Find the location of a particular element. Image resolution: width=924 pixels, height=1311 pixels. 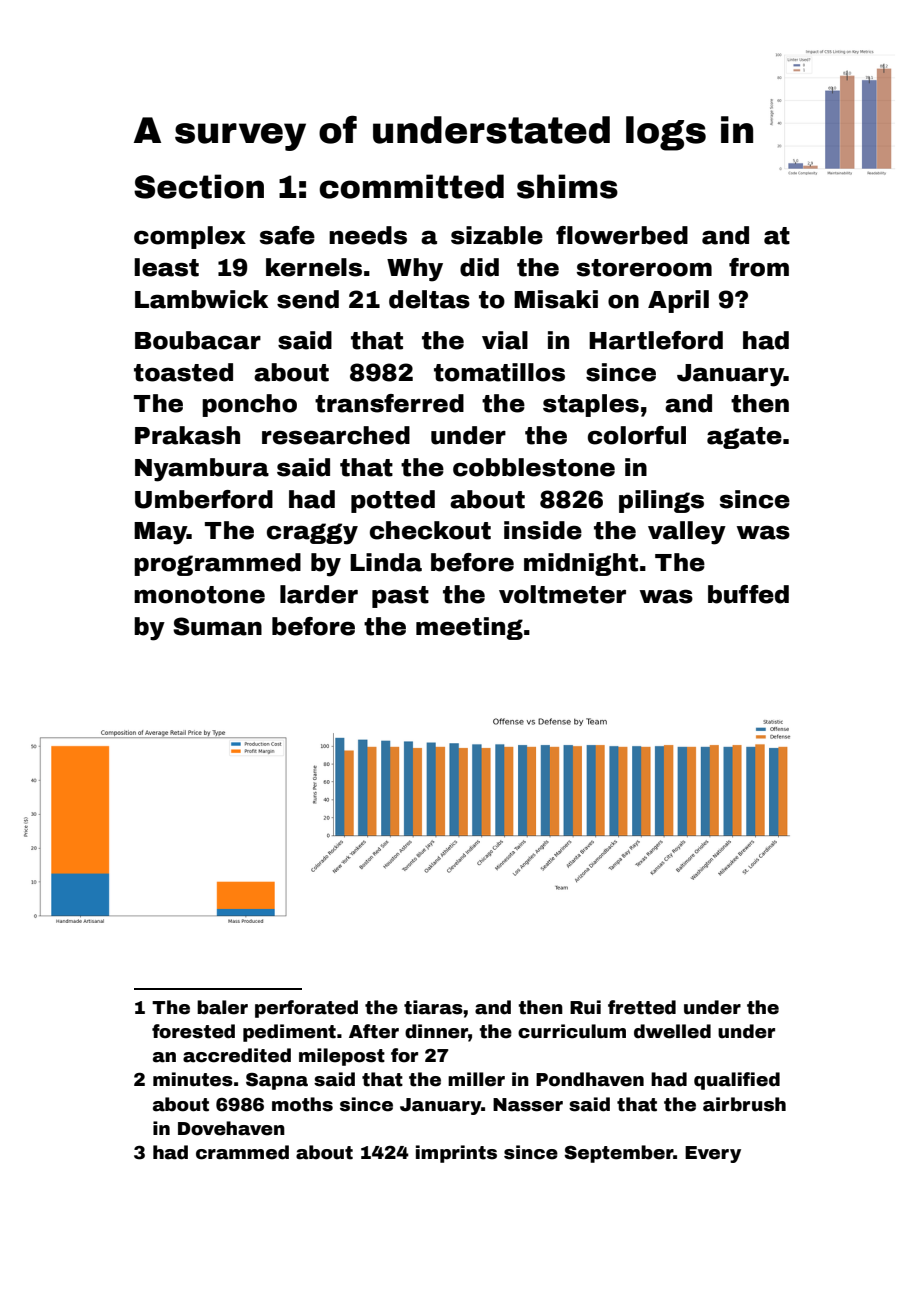

past is located at coordinates (400, 597).
